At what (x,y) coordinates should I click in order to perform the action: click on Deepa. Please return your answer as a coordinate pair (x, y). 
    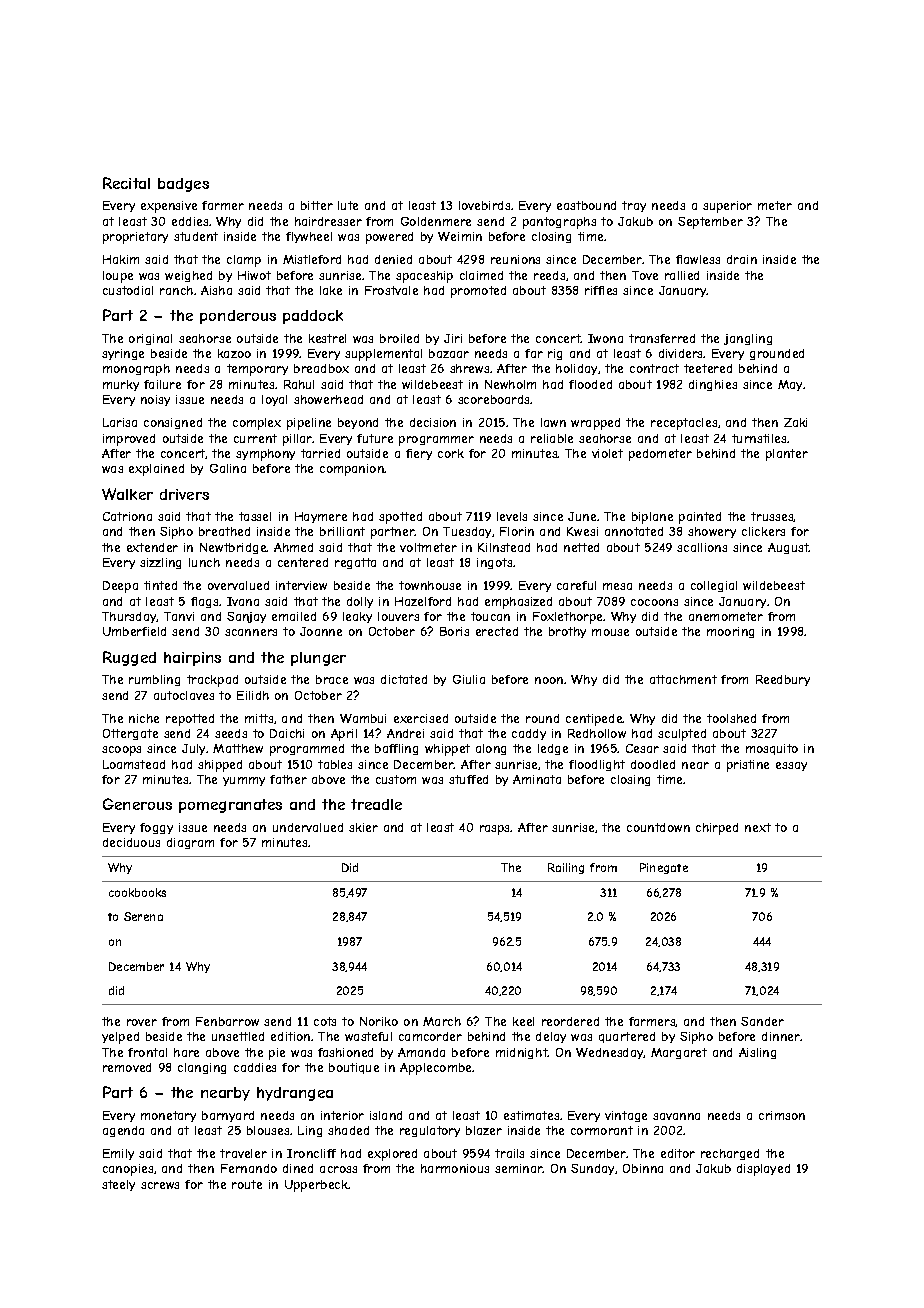
    Looking at the image, I should click on (120, 587).
